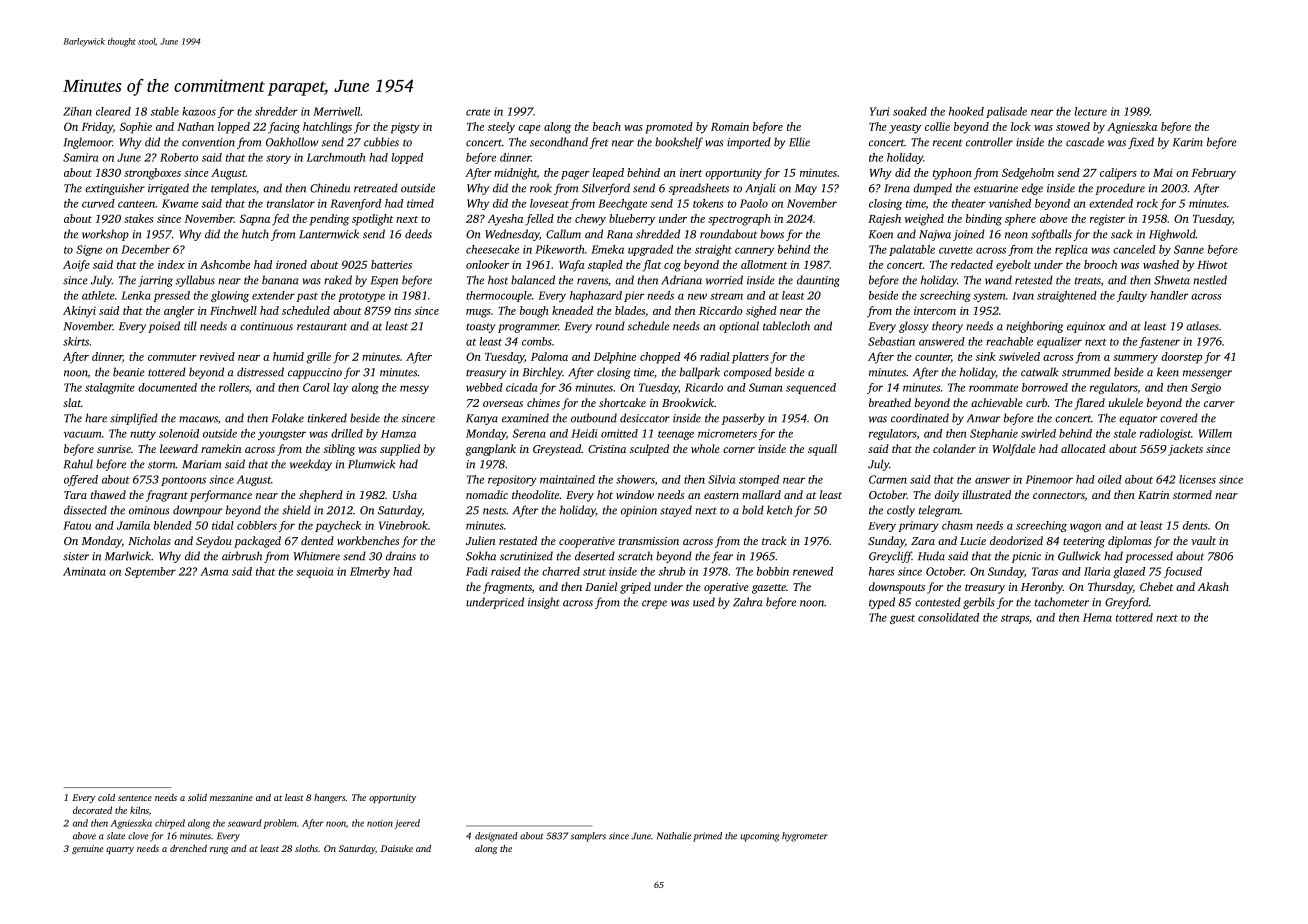  What do you see at coordinates (1036, 402) in the page?
I see `curb` at bounding box center [1036, 402].
